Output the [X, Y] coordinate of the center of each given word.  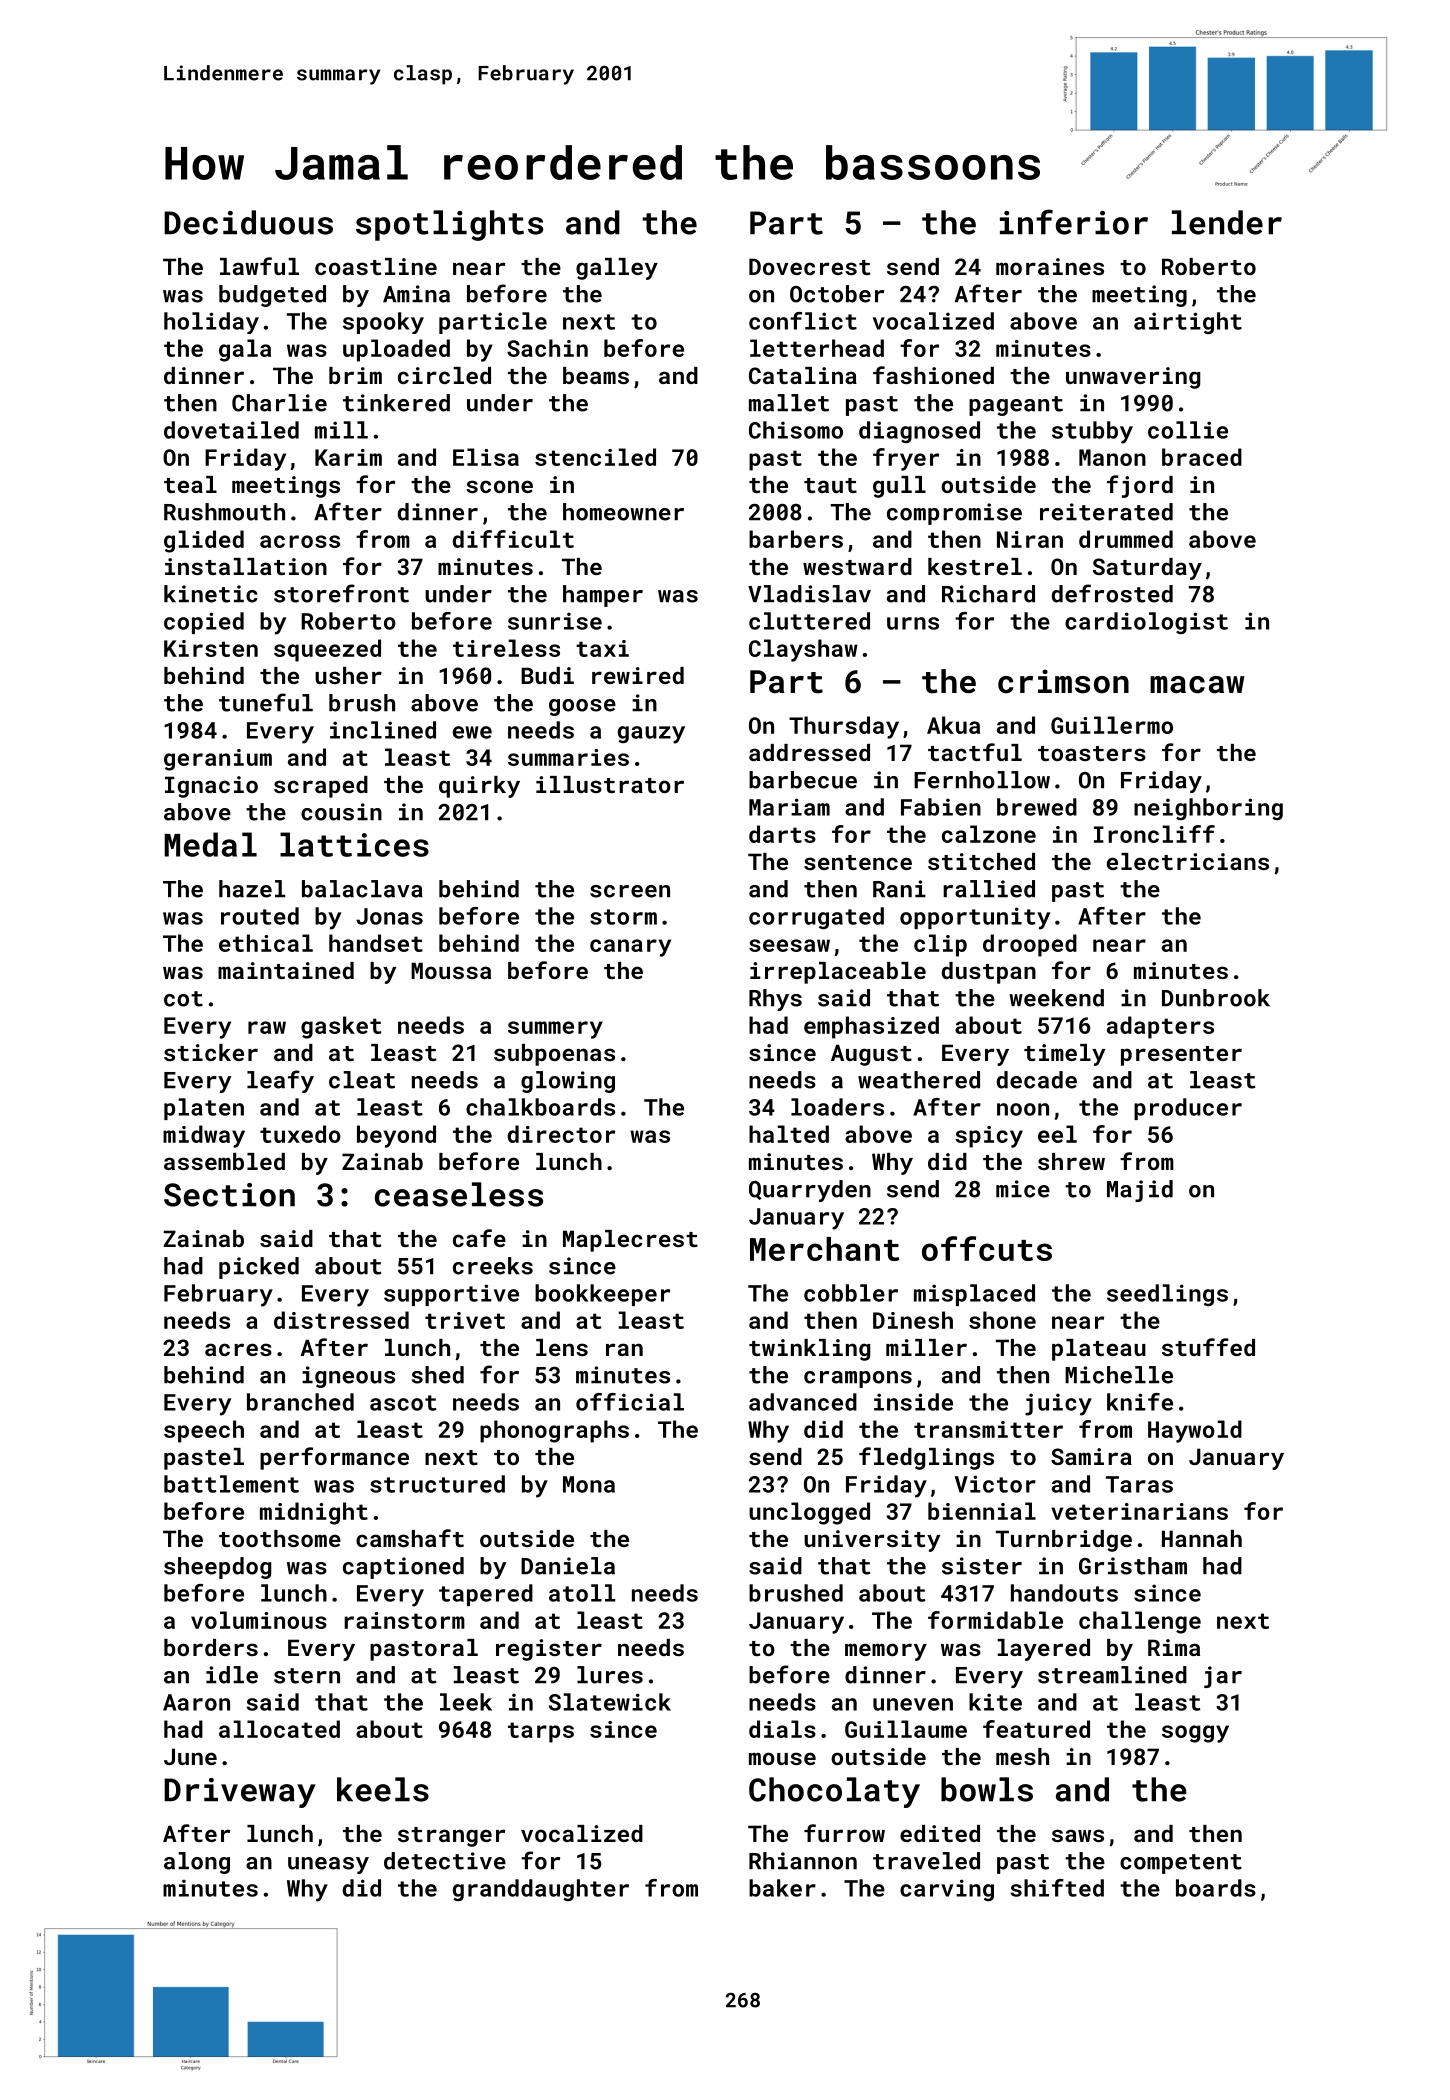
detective [445, 1861]
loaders [837, 1107]
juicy [1058, 1404]
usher [348, 675]
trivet [465, 1320]
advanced [803, 1402]
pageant [1016, 406]
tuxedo [300, 1134]
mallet [789, 403]
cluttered [809, 621]
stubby [1092, 432]
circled [444, 375]
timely [1064, 1055]
